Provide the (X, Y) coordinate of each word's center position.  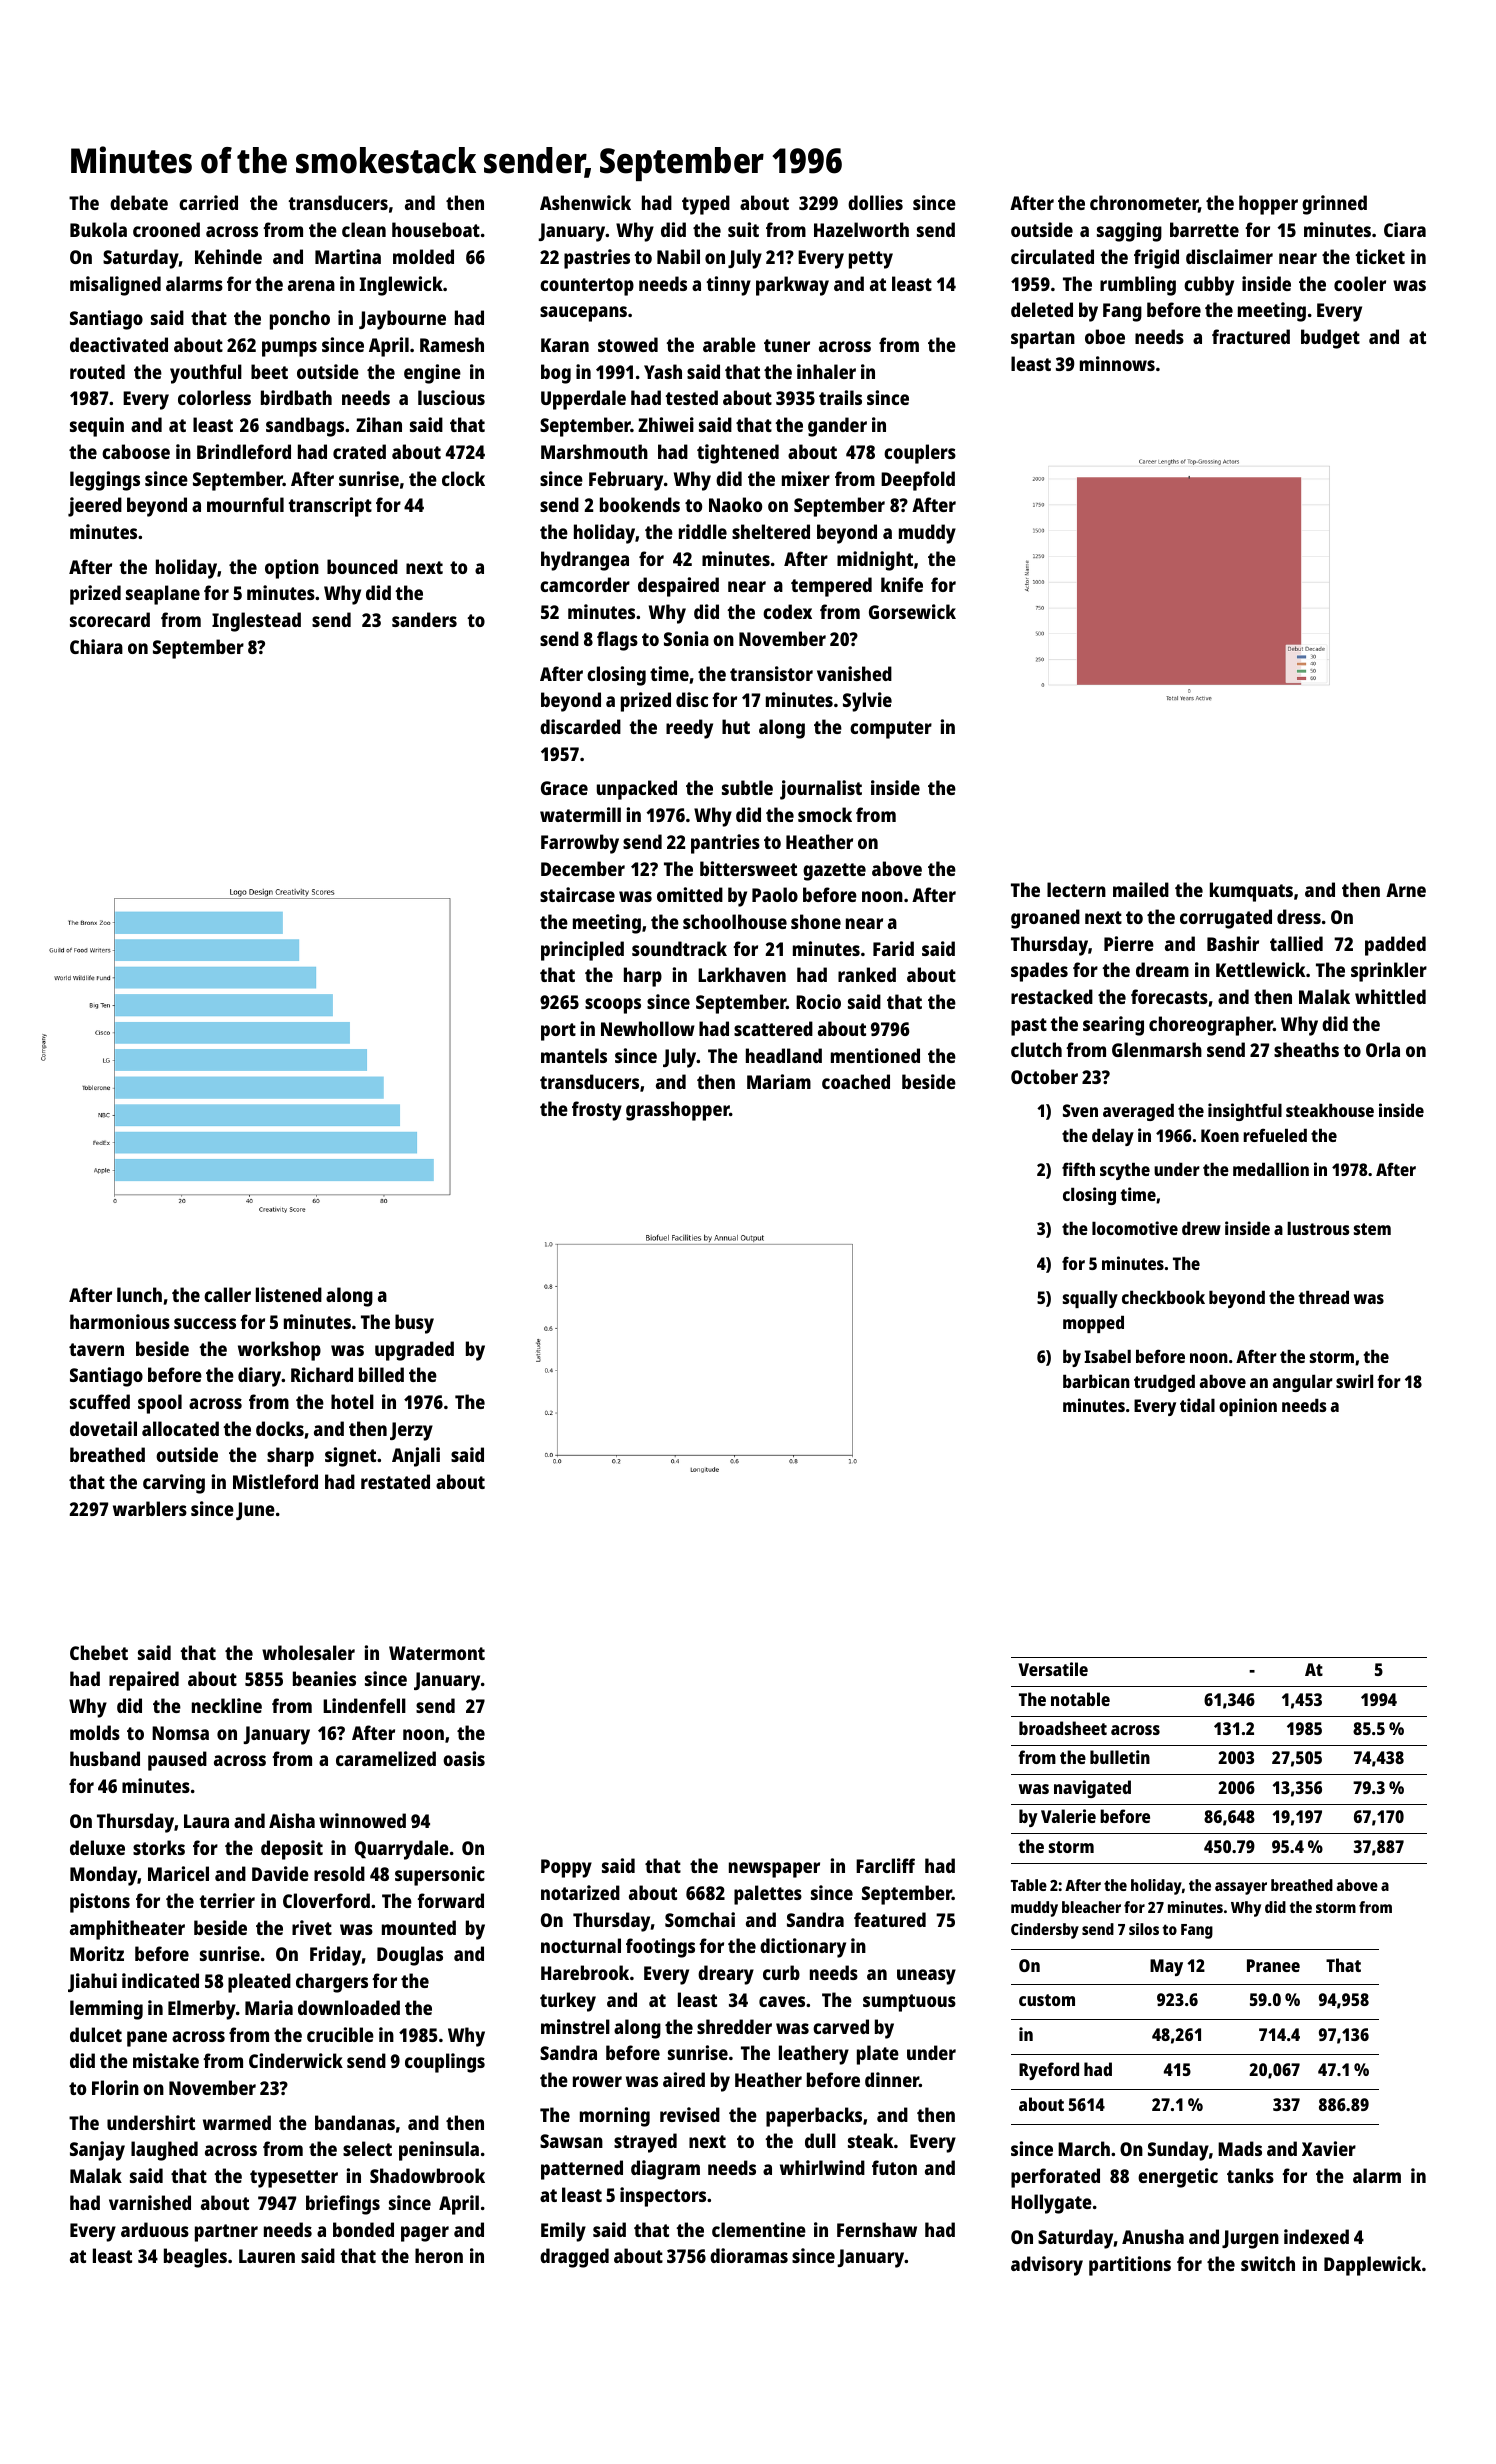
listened (289, 1294)
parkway (792, 286)
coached (856, 1081)
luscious (451, 397)
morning (615, 2117)
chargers (332, 1983)
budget (1330, 339)
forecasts (1169, 996)
